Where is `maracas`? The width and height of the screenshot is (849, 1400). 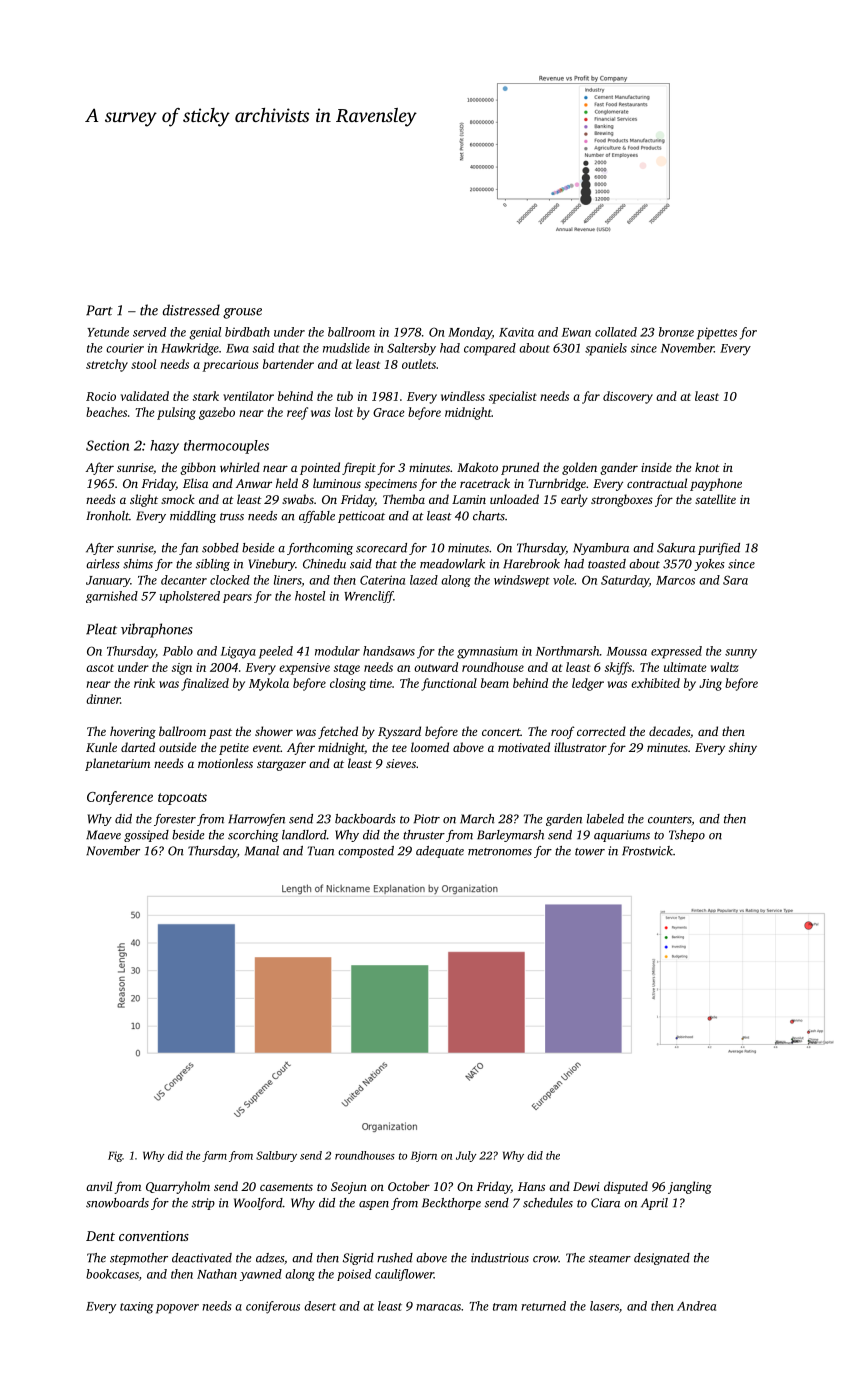 maracas is located at coordinates (438, 1307).
